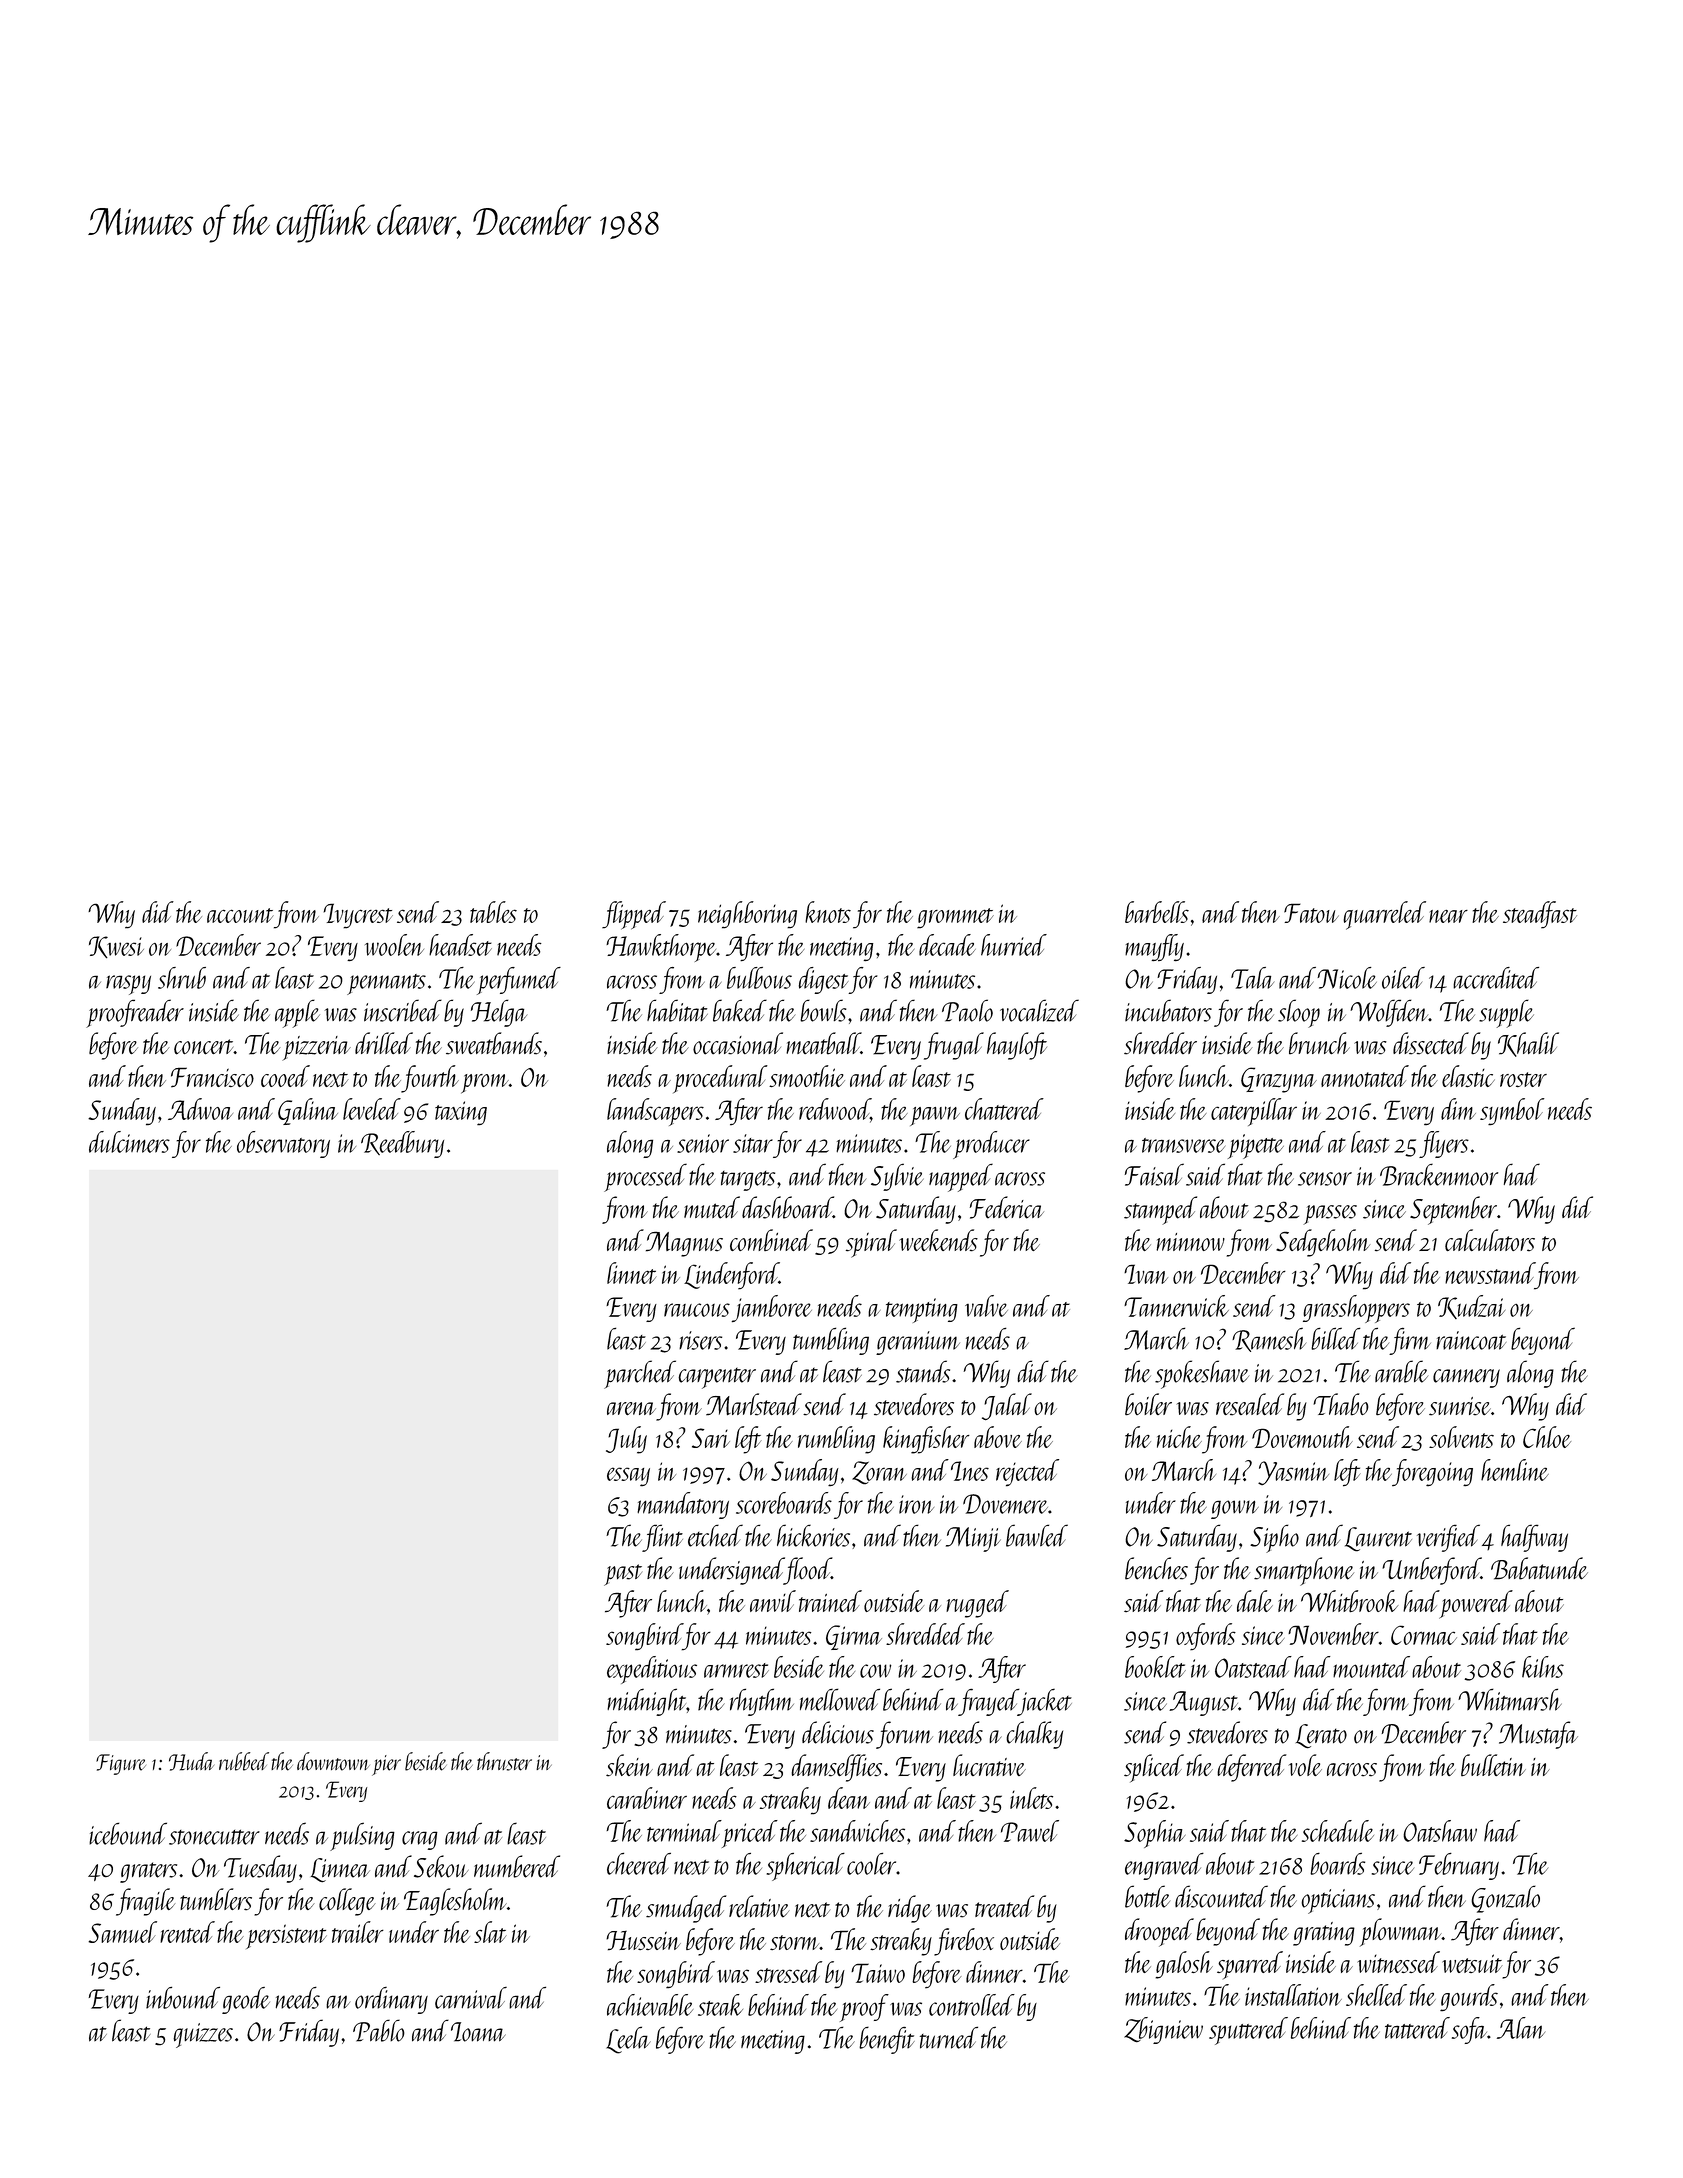  I want to click on Fatou, so click(1311, 913).
